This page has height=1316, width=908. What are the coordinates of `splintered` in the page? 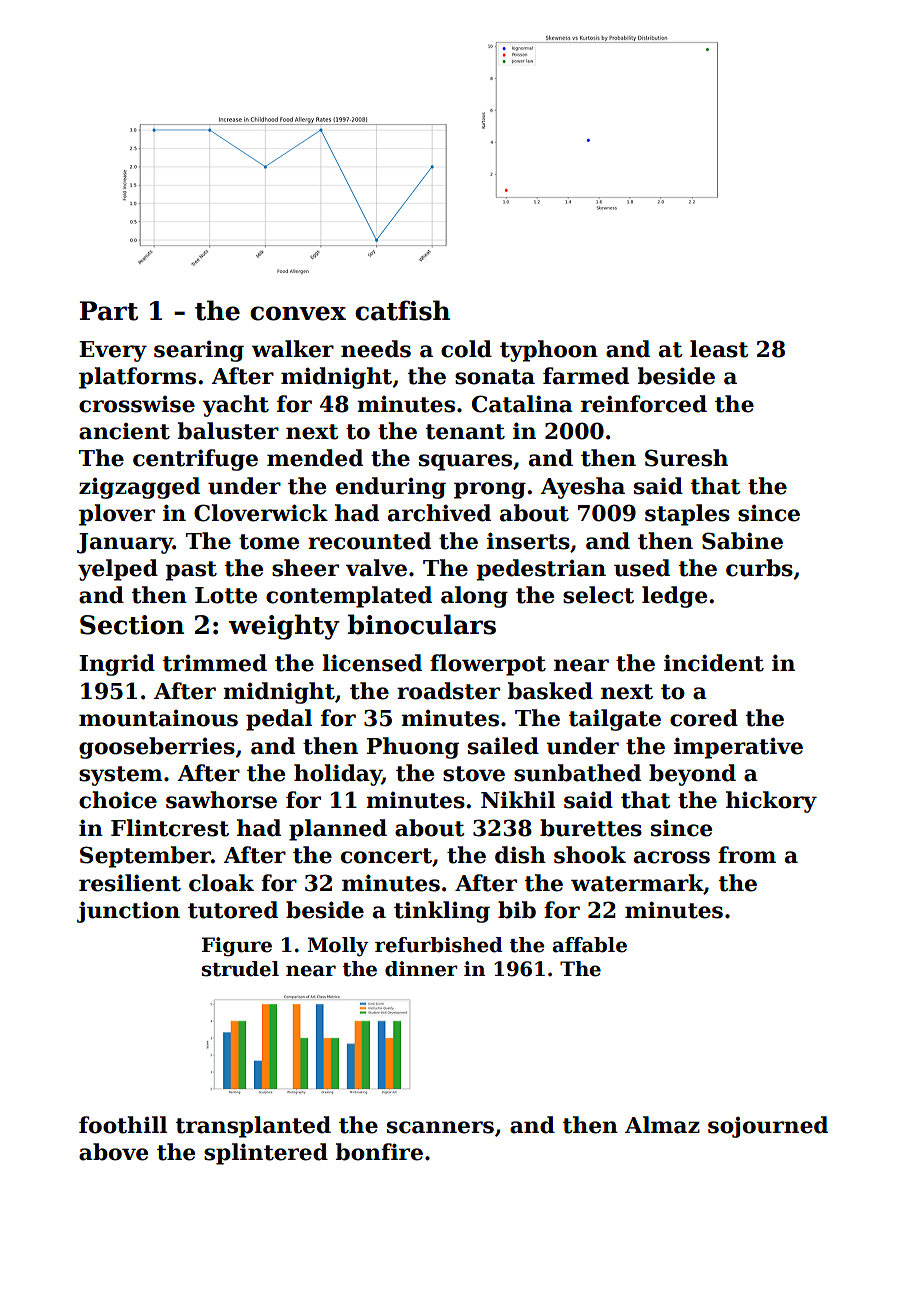 It's located at (266, 1154).
